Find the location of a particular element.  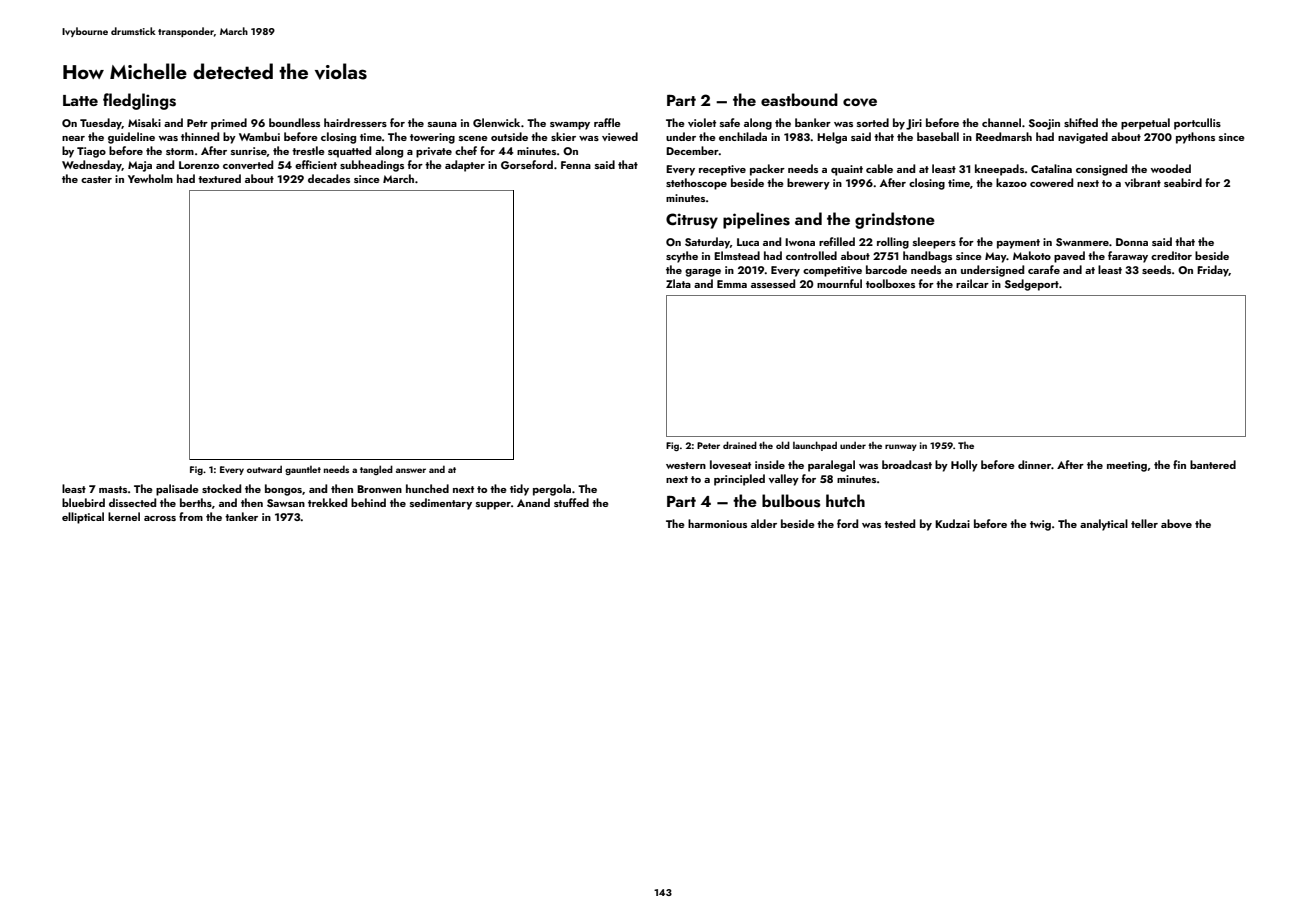

consigned is located at coordinates (1101, 170).
